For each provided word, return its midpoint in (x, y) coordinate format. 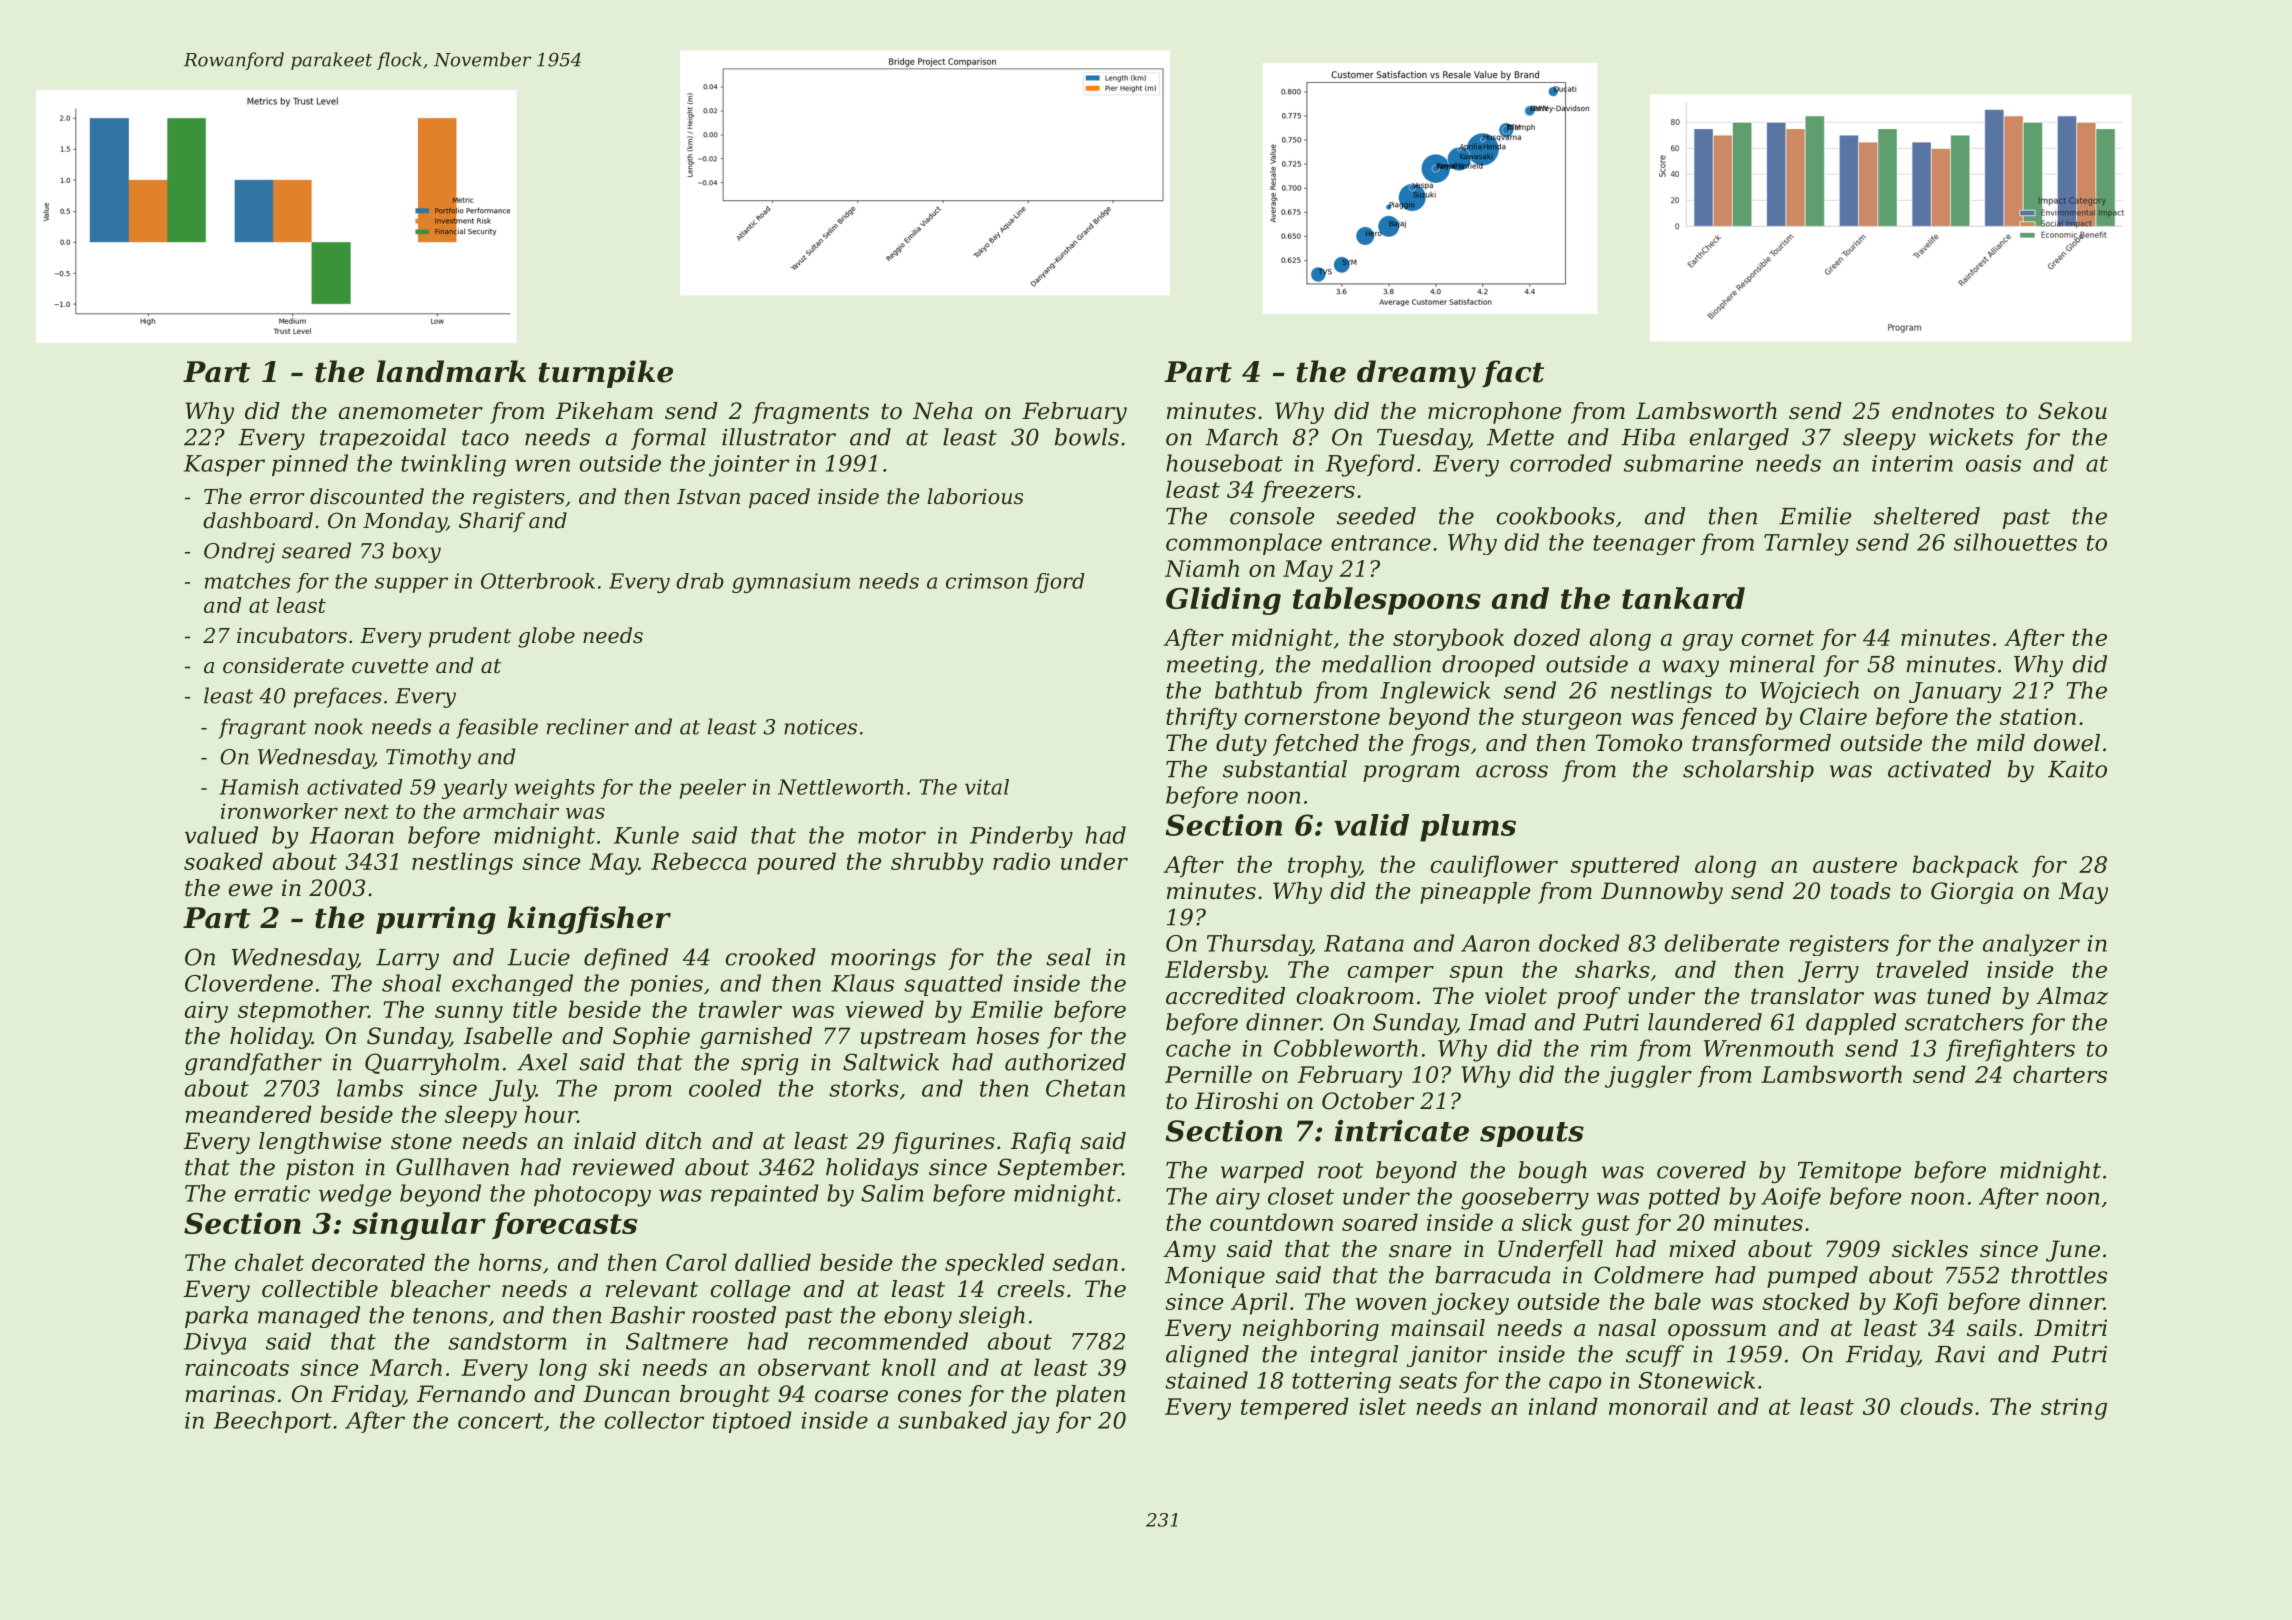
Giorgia (1972, 893)
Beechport (272, 1422)
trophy (1324, 866)
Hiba (1648, 437)
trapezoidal (383, 439)
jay (1031, 1423)
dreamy (1416, 374)
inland (1563, 1406)
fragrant (263, 728)
